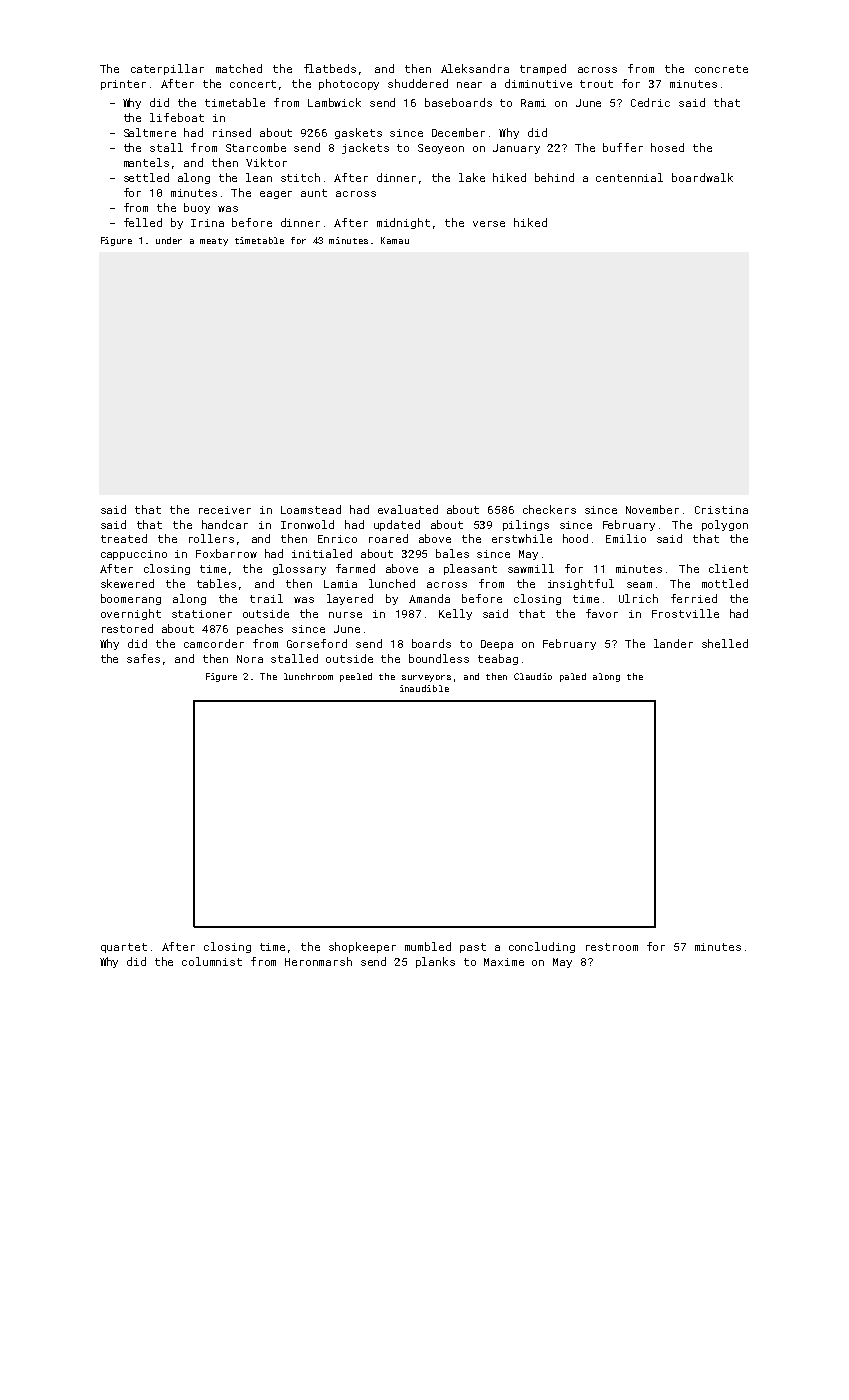 This document has height=1400, width=849. Describe the element at coordinates (473, 948) in the document. I see `past` at that location.
